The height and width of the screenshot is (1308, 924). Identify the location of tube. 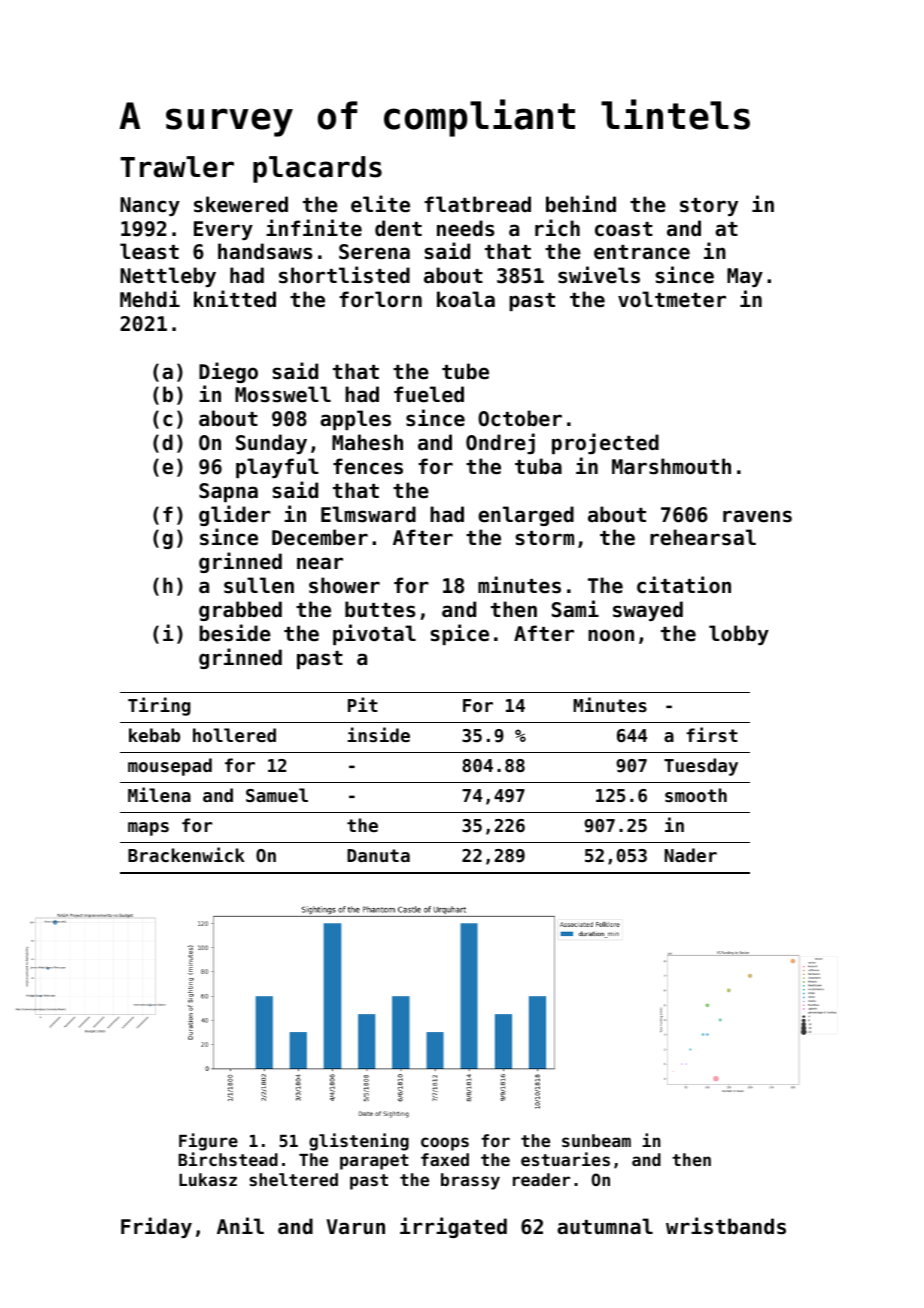
(465, 371).
